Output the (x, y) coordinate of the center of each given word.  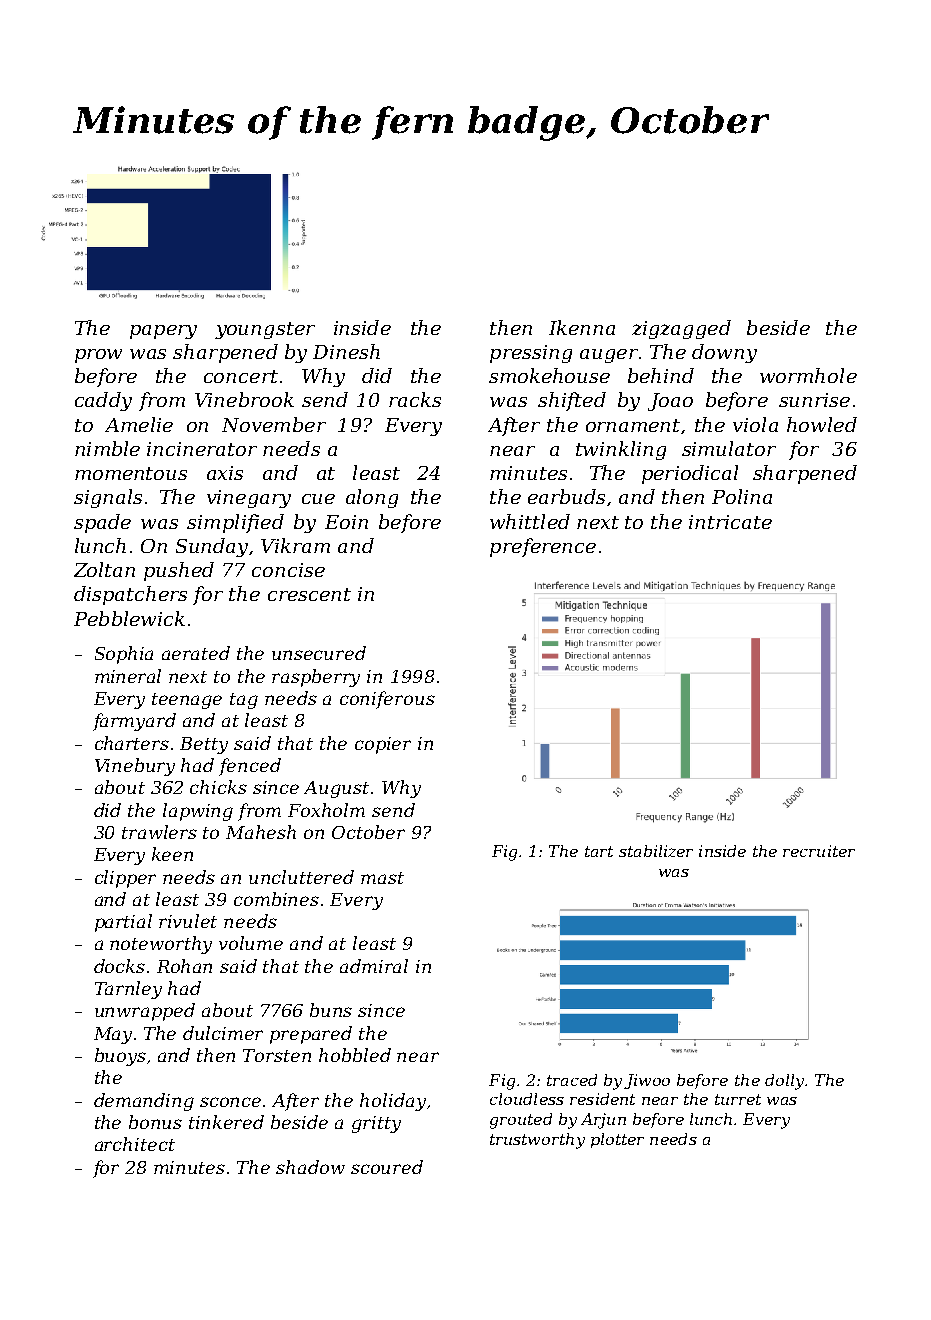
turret (738, 1099)
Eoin (346, 522)
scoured (387, 1167)
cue (318, 499)
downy (724, 353)
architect (135, 1144)
